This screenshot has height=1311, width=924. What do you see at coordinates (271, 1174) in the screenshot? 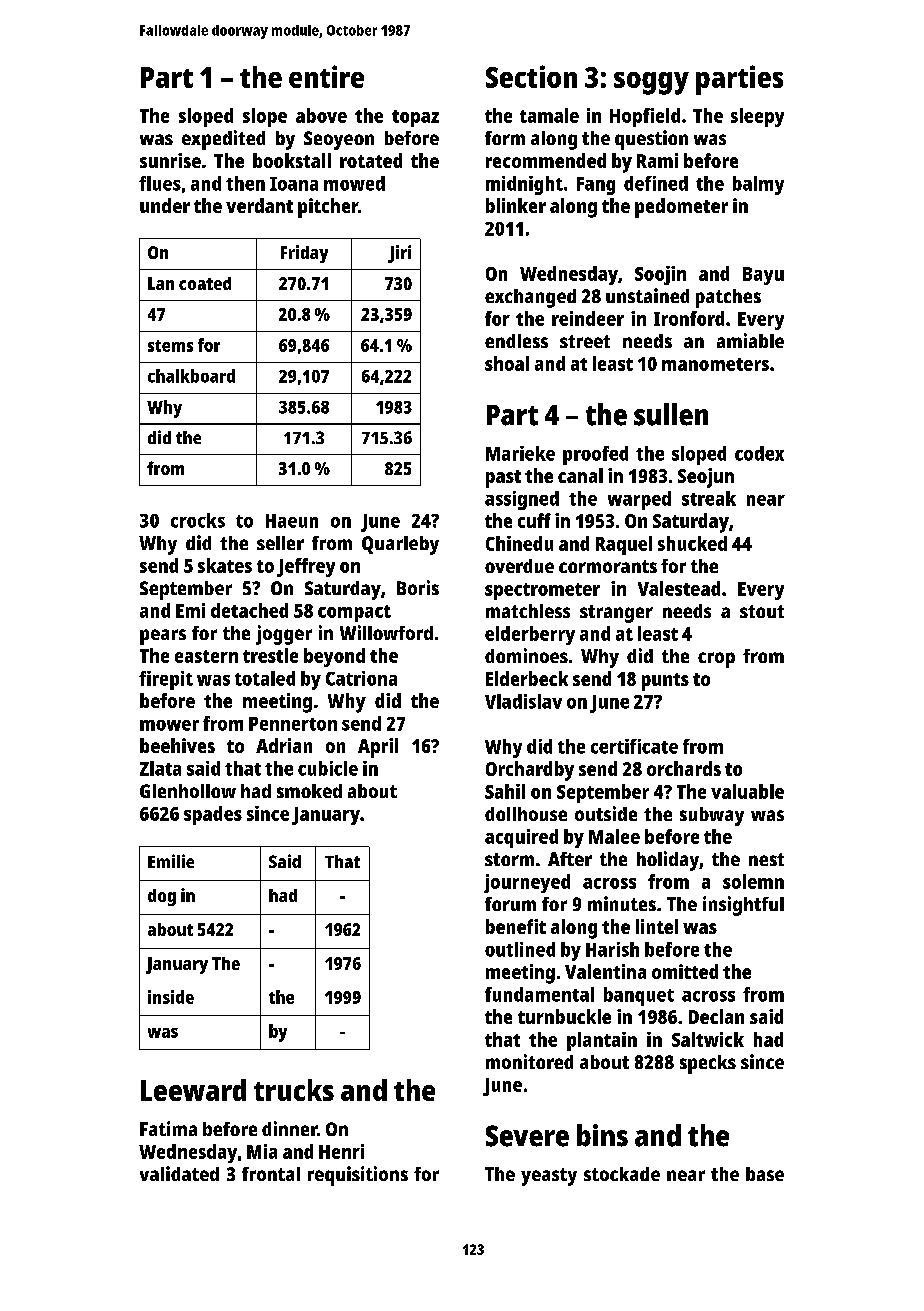
I see `frontal` at bounding box center [271, 1174].
